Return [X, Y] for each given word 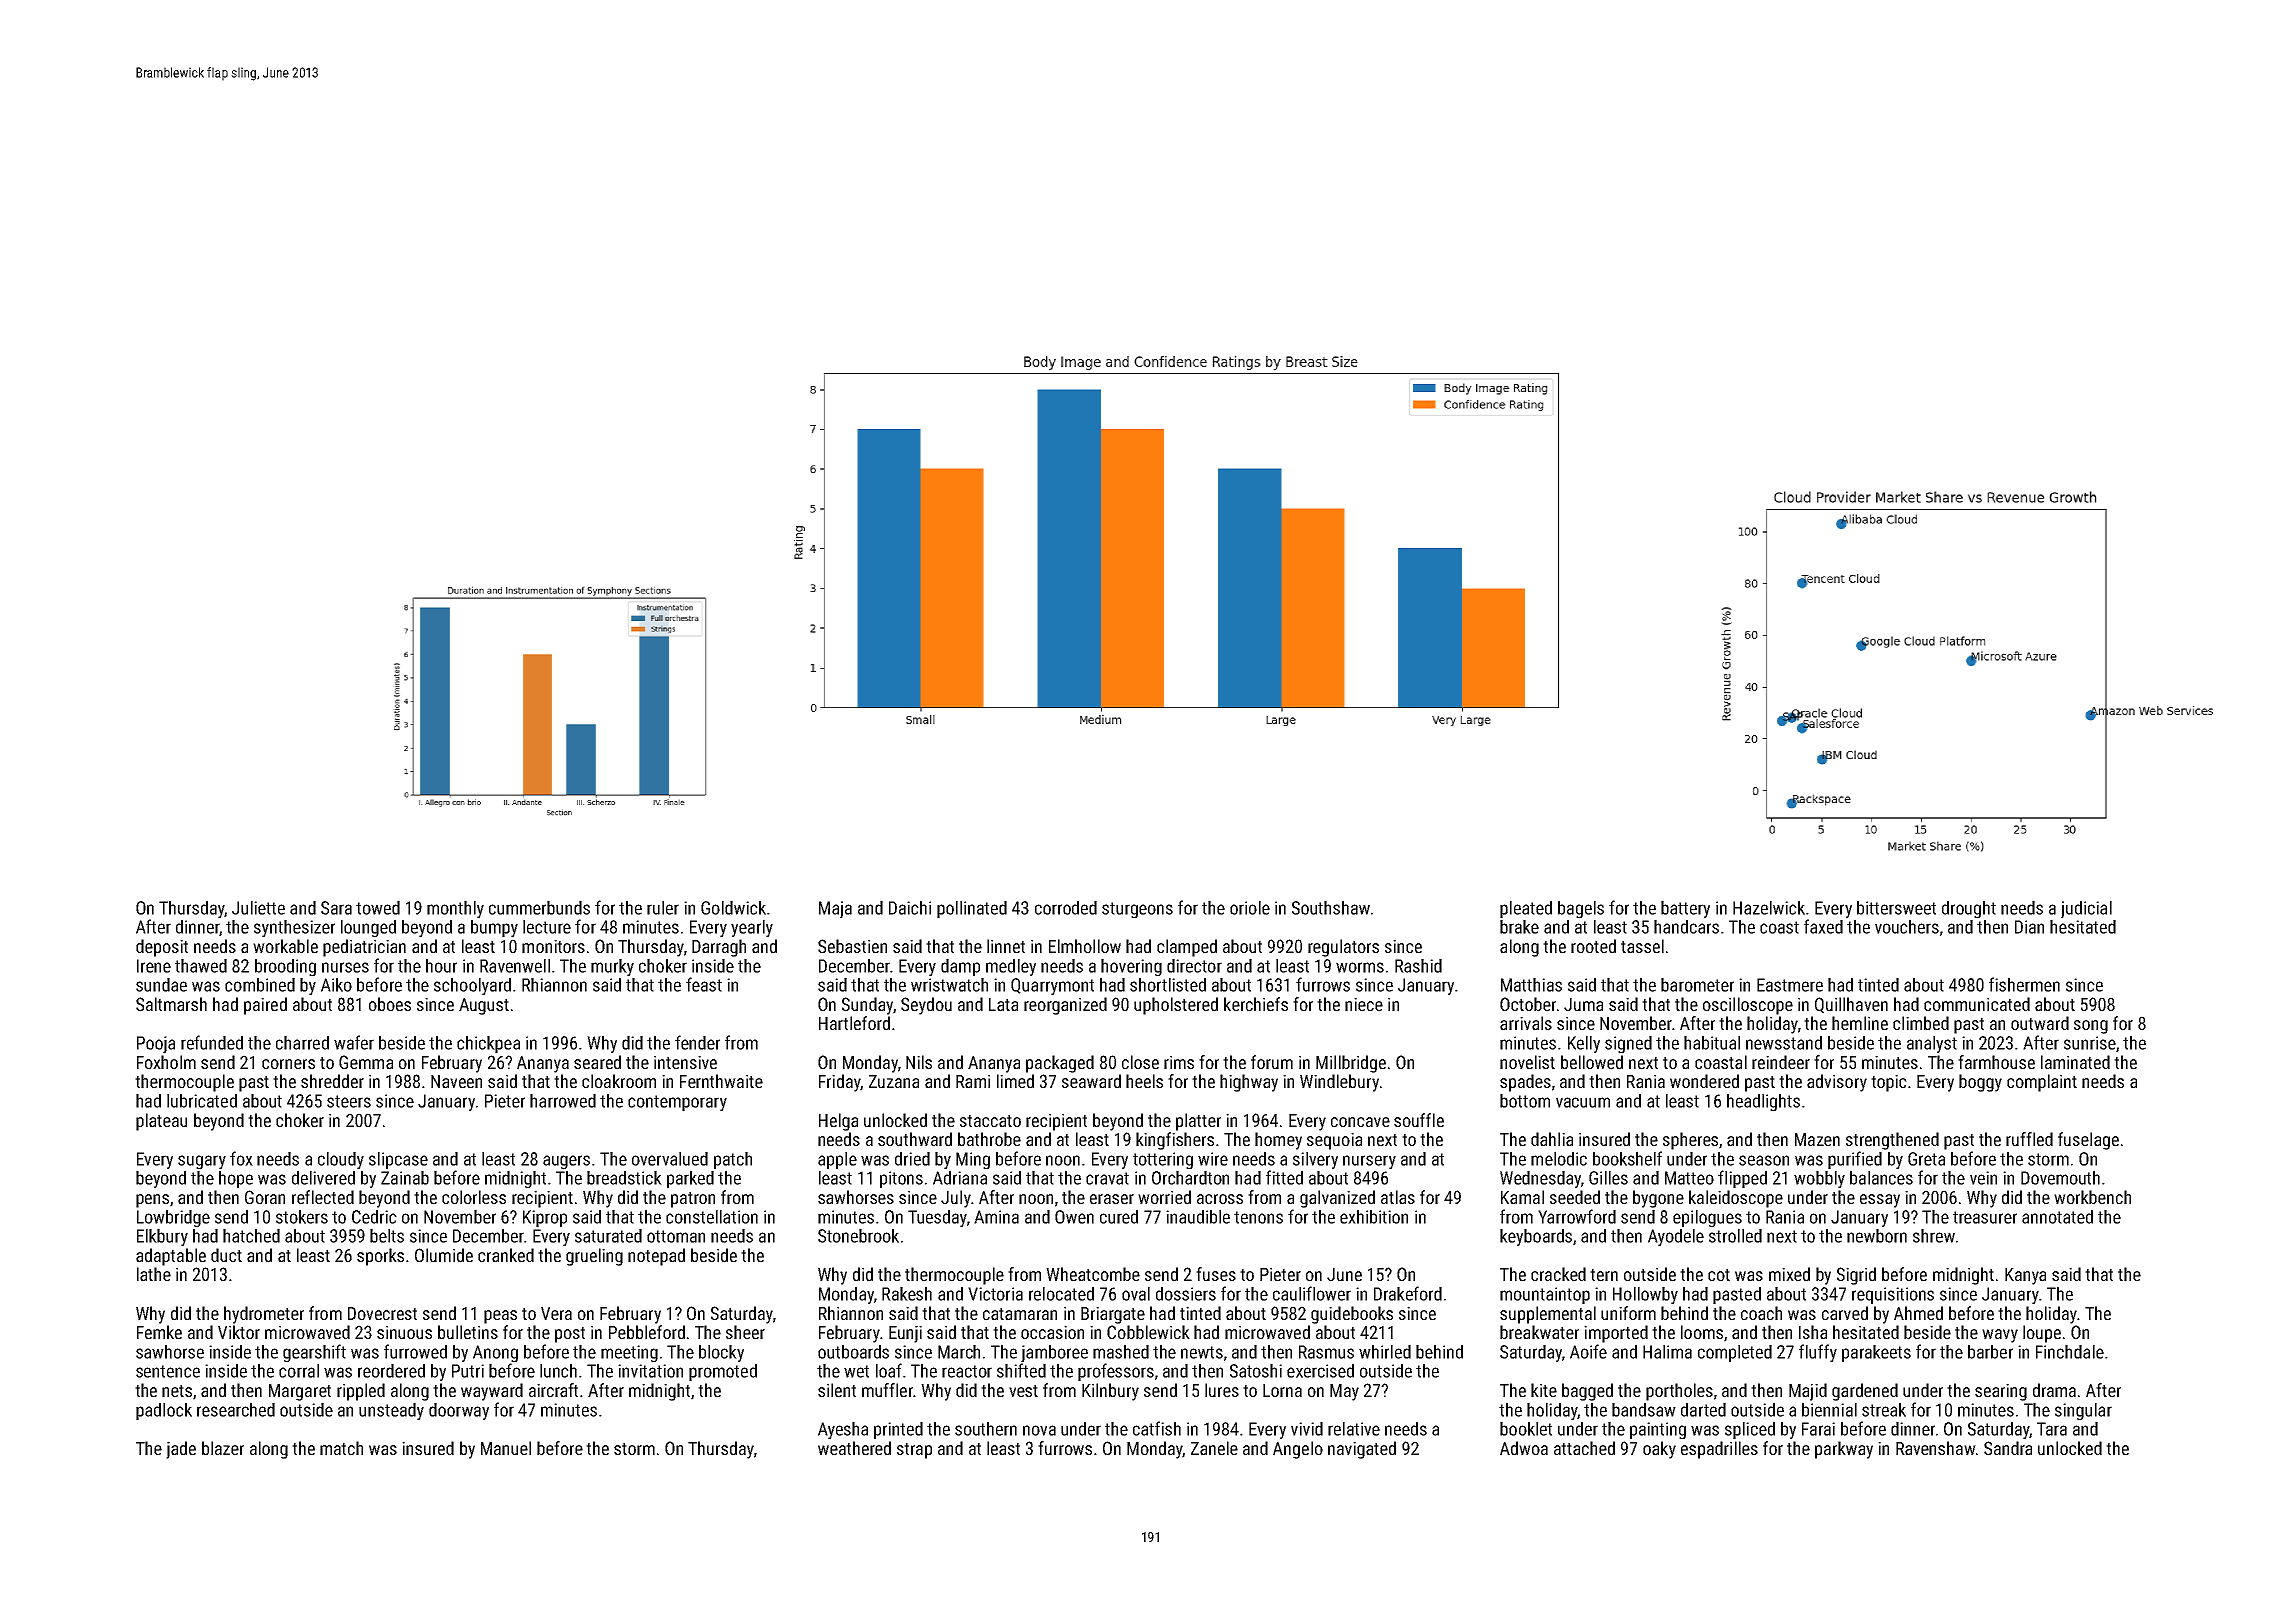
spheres [1690, 1141]
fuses [1216, 1274]
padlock [164, 1411]
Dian [2029, 927]
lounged [368, 928]
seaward [1091, 1081]
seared [597, 1062]
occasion [1052, 1332]
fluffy [1818, 1353]
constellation [712, 1217]
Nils [919, 1062]
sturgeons [1137, 910]
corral [299, 1371]
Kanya [2025, 1276]
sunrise [2090, 1043]
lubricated [202, 1101]
